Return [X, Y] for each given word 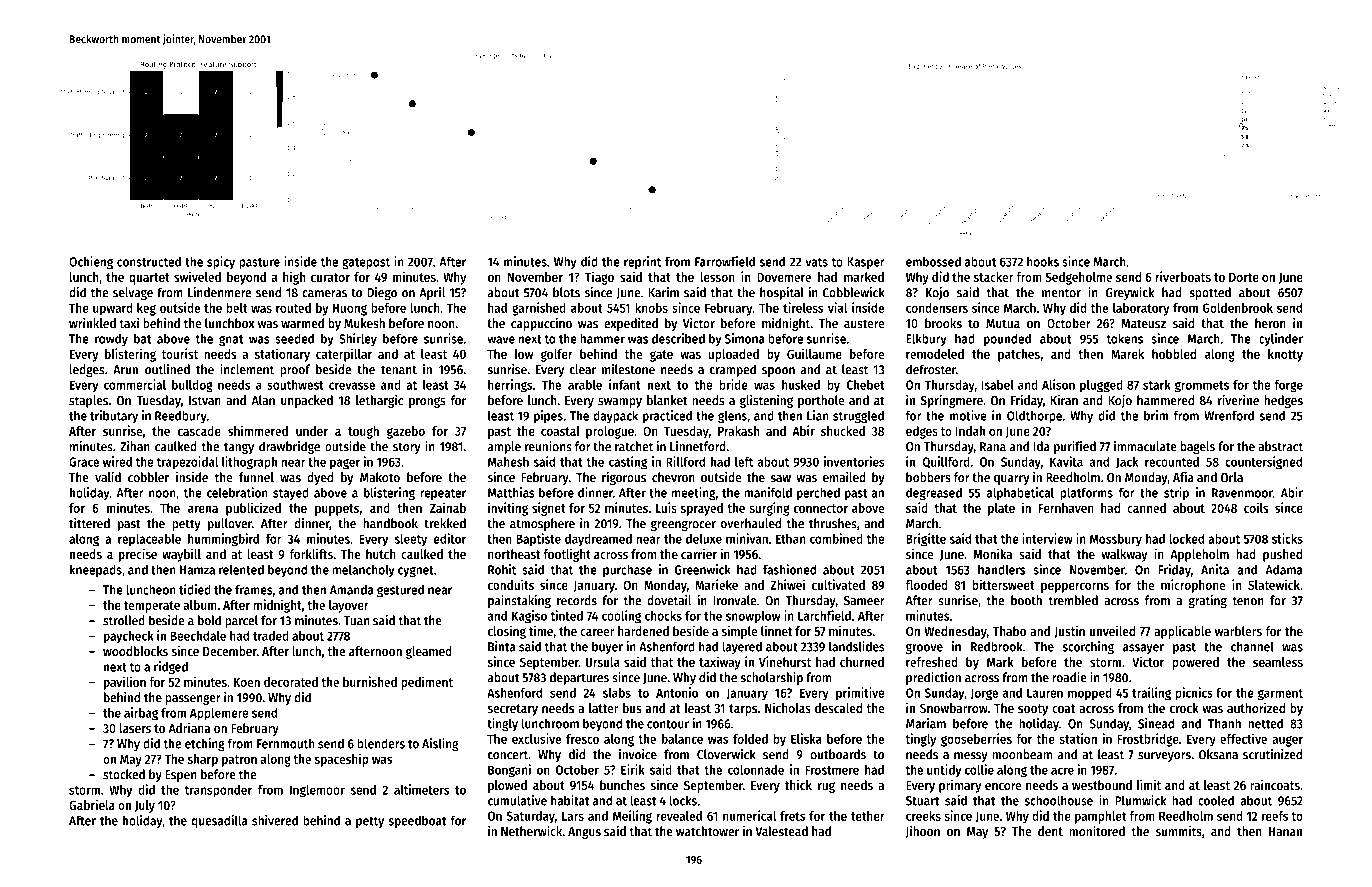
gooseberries [976, 740]
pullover [230, 524]
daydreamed [598, 540]
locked [1186, 539]
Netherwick [531, 831]
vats [816, 262]
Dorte [1244, 277]
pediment [427, 683]
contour [668, 724]
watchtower [708, 831]
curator [330, 277]
